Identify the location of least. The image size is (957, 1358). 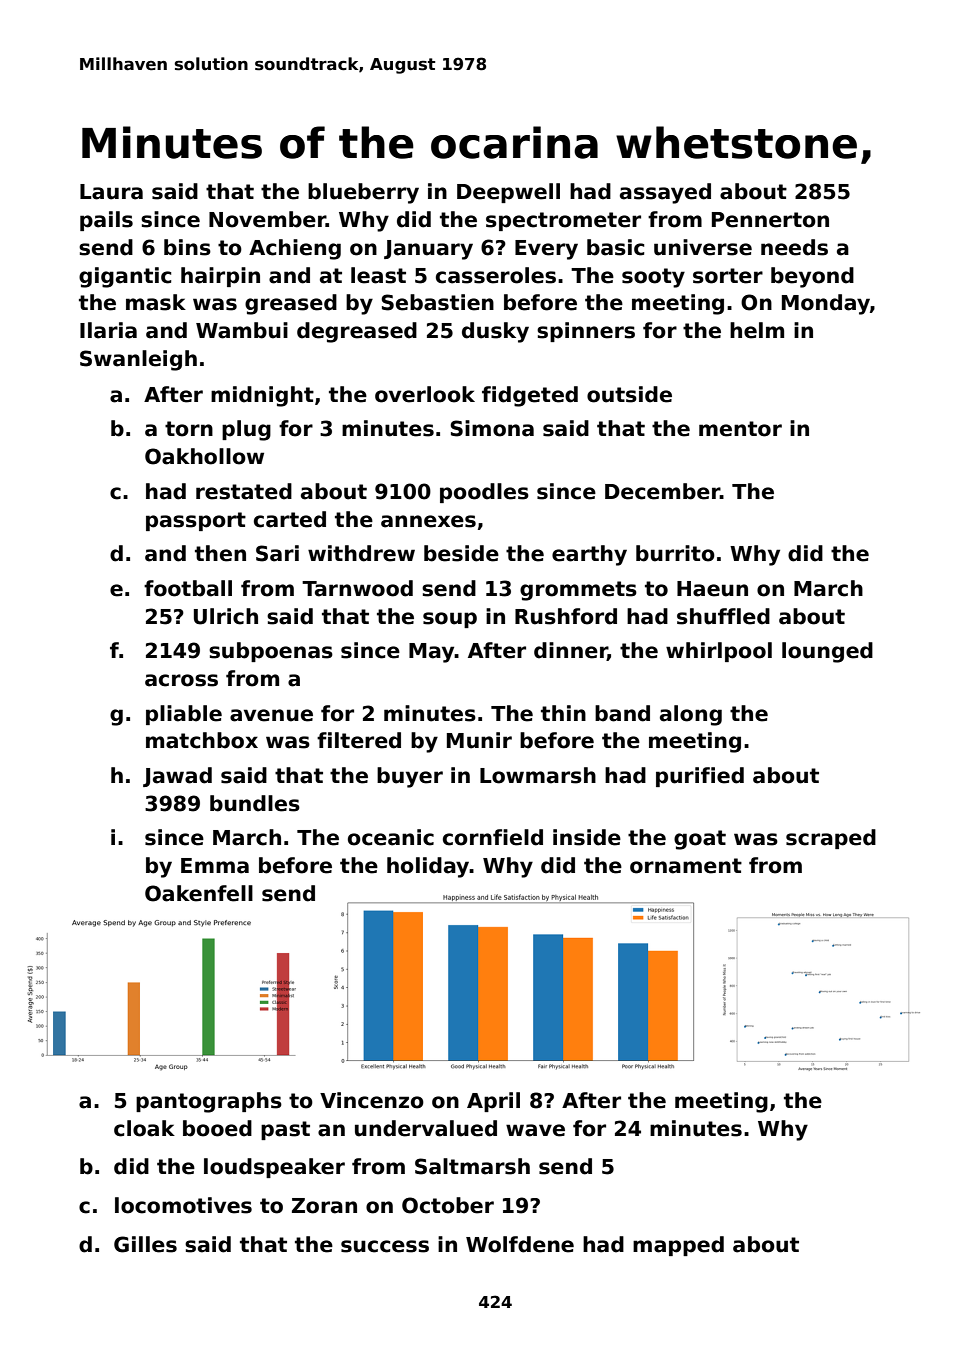
(378, 275).
